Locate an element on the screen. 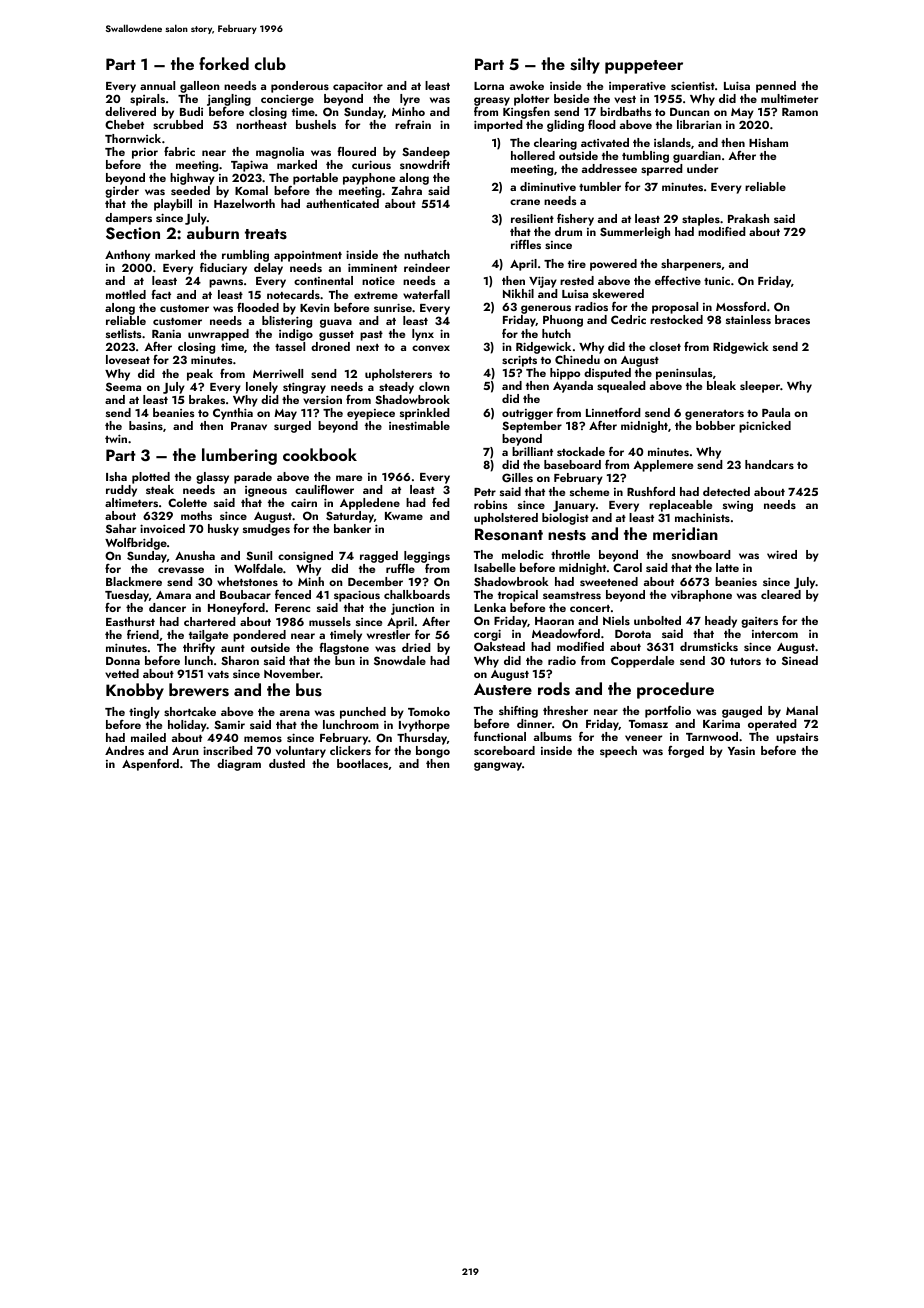 This screenshot has width=924, height=1308. Samir is located at coordinates (229, 724).
